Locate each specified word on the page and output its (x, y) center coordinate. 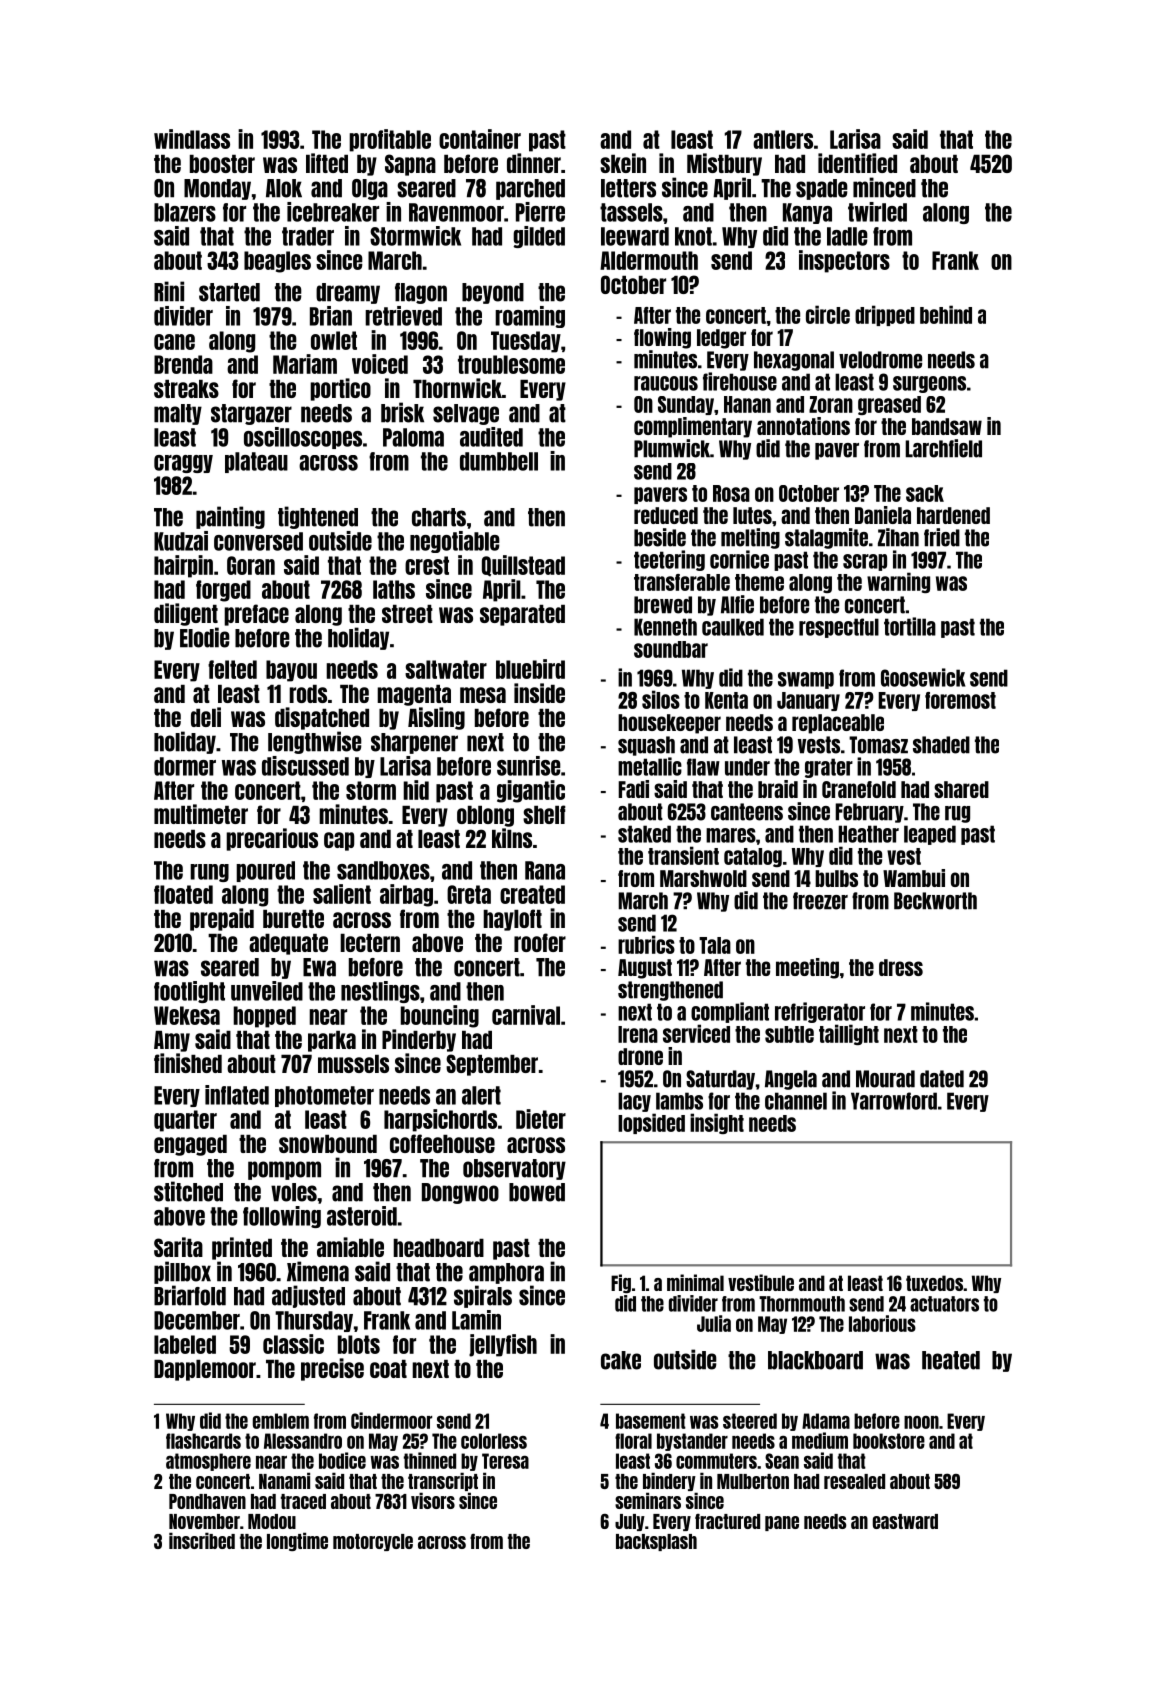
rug (957, 814)
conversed (258, 541)
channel (796, 1101)
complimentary (693, 427)
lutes (752, 515)
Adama (826, 1421)
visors (433, 1500)
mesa (483, 695)
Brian (331, 316)
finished (188, 1063)
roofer (540, 942)
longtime (297, 1541)
